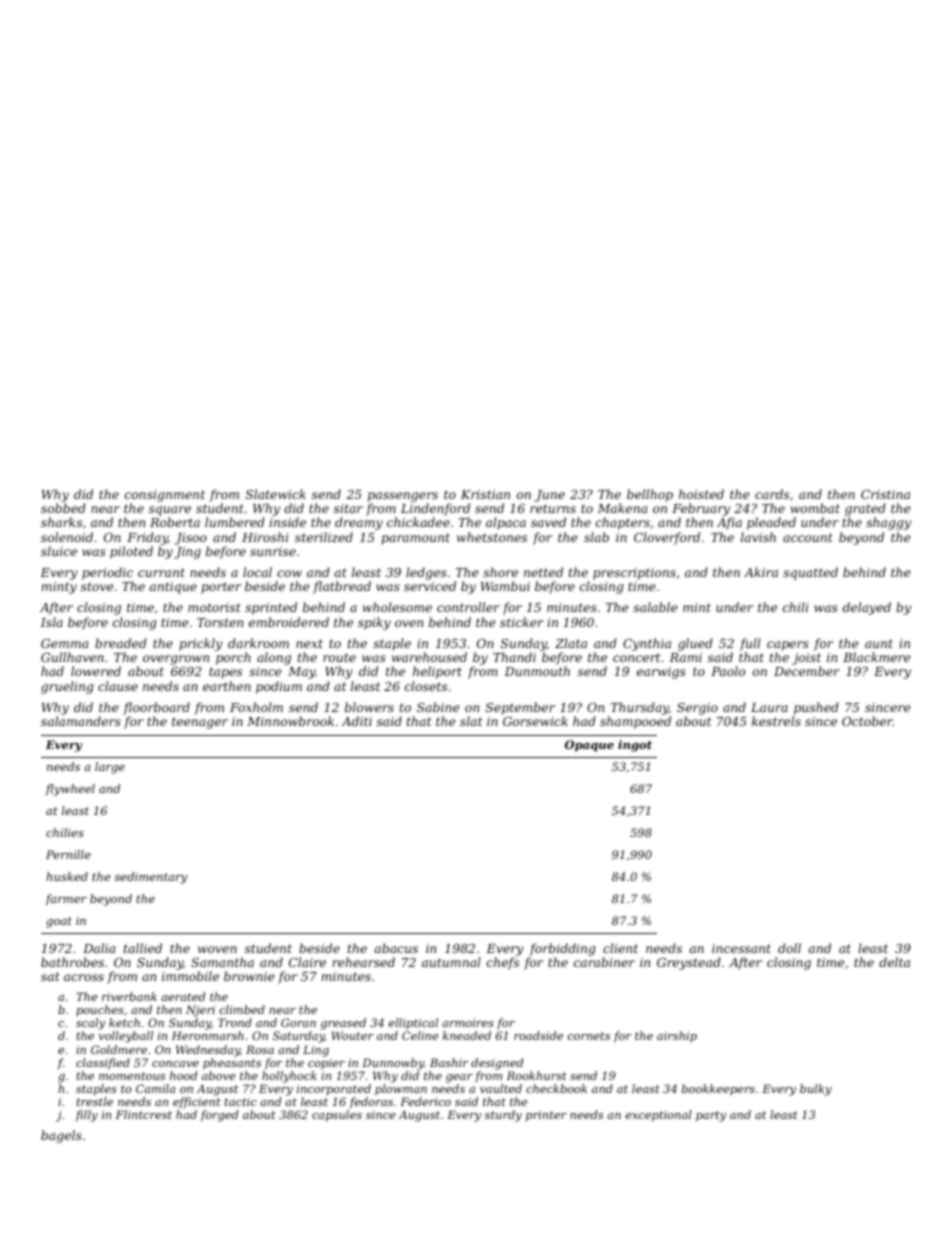 The width and height of the screenshot is (952, 1233). I want to click on sedimentary, so click(151, 878).
